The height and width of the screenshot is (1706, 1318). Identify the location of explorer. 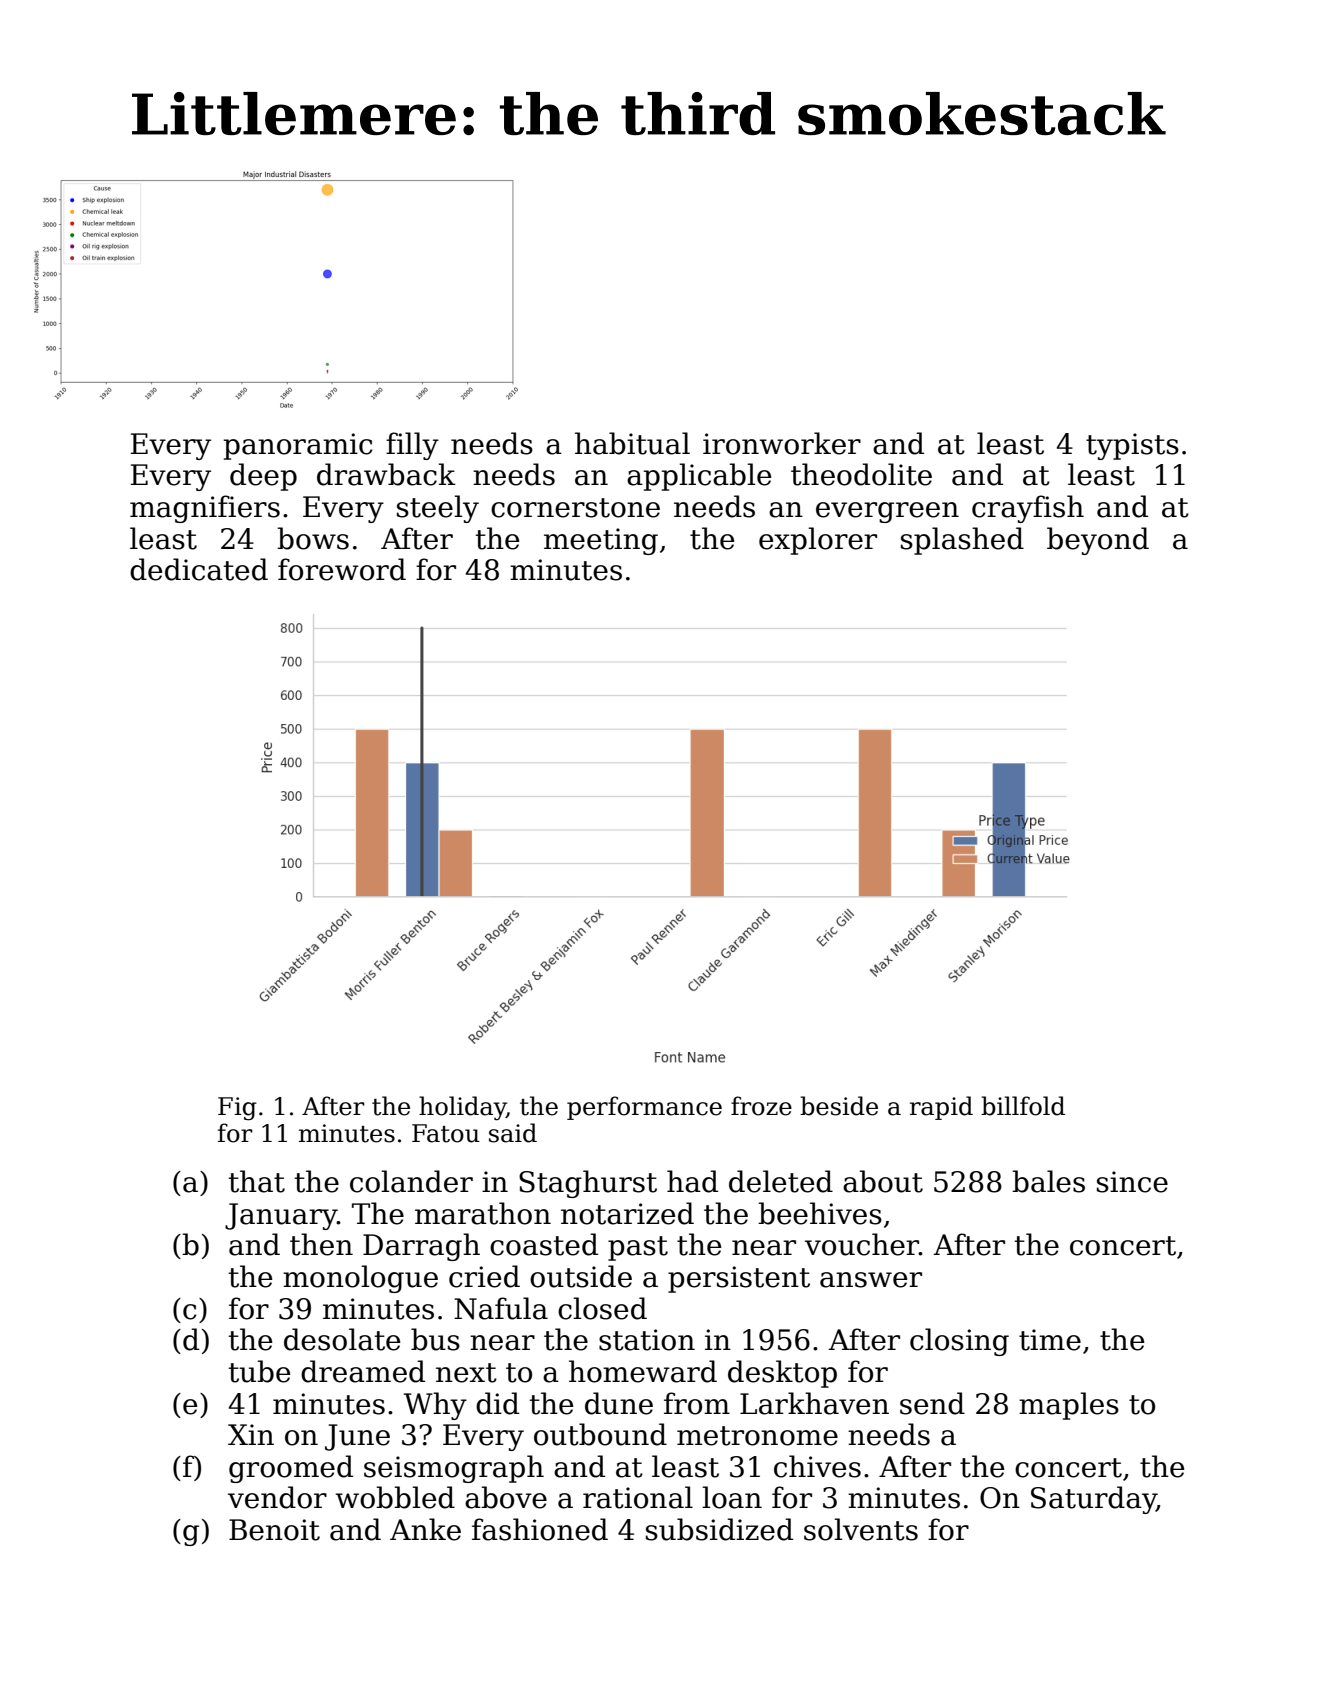
(818, 541).
